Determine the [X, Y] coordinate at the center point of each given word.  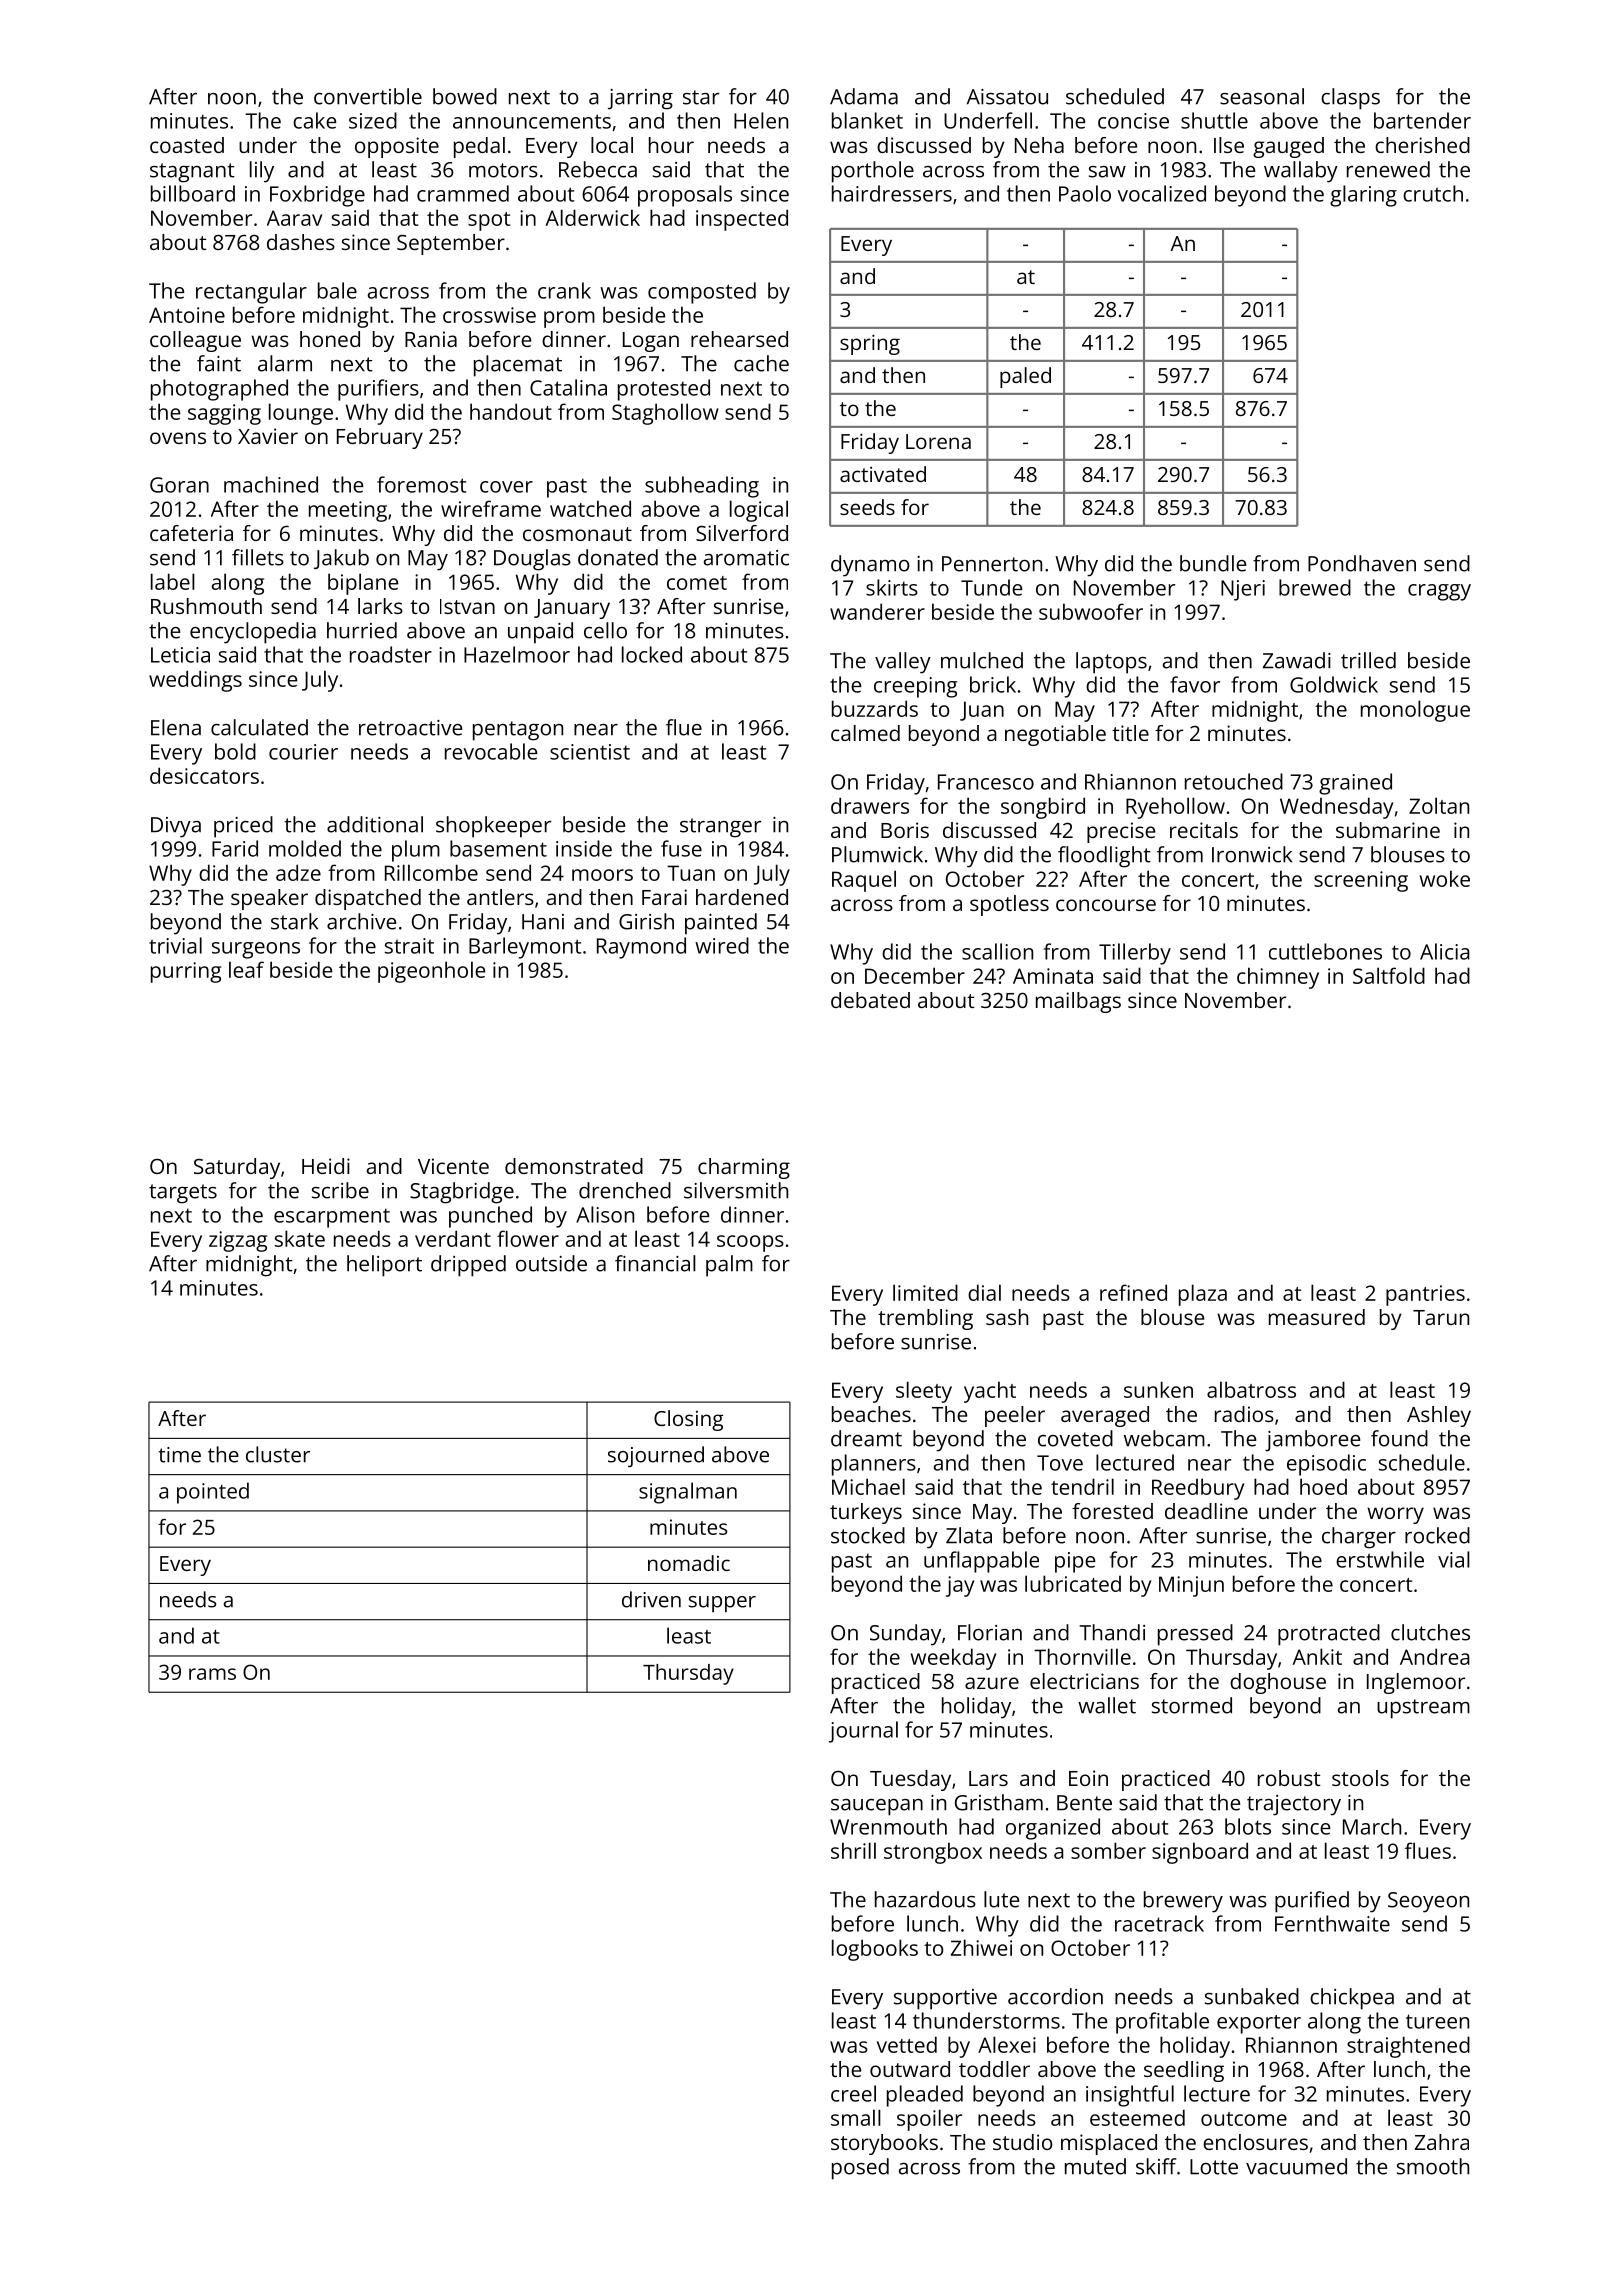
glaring [1363, 196]
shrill [853, 1850]
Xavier [268, 436]
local [612, 145]
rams [212, 1674]
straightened [1408, 2047]
